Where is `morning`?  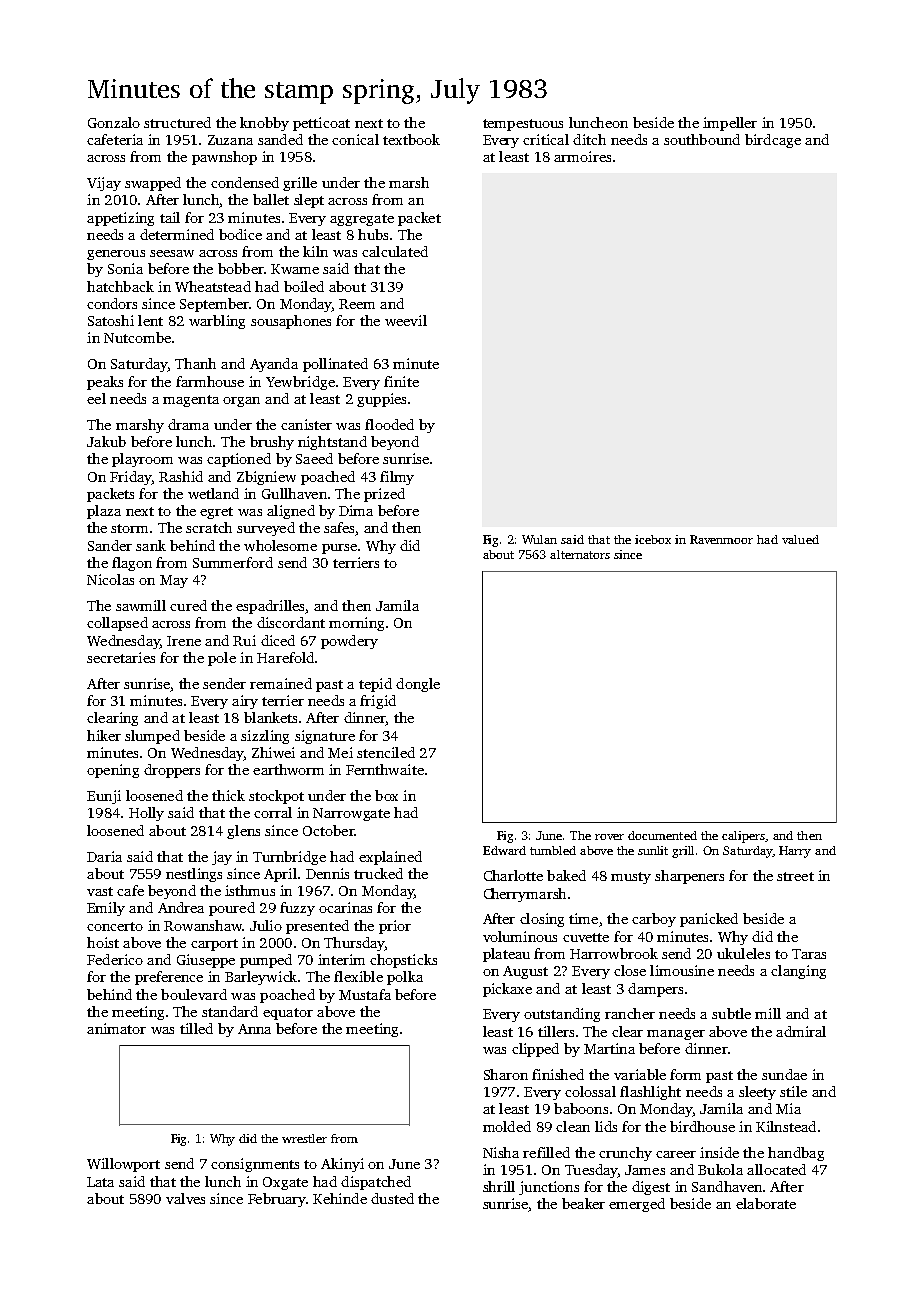 morning is located at coordinates (356, 624).
